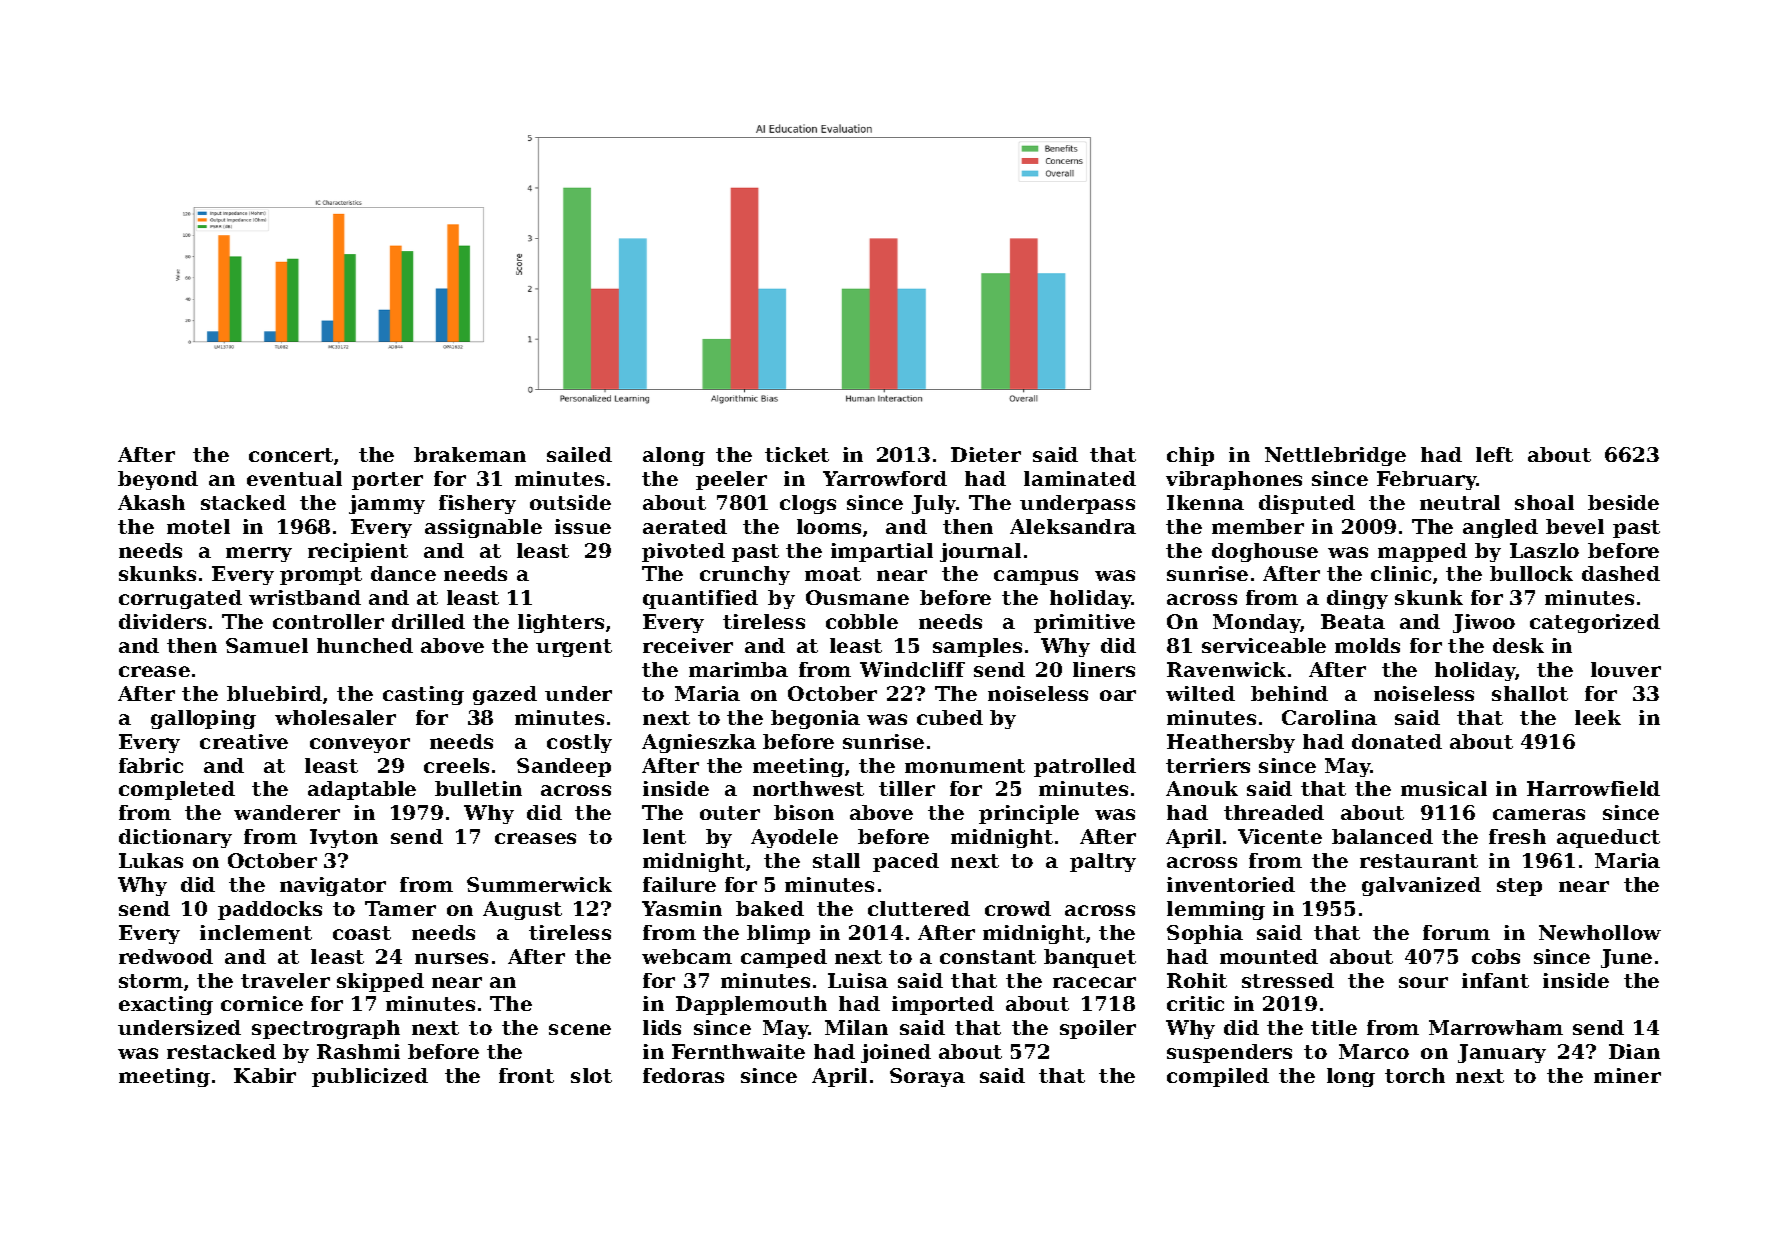 This screenshot has width=1779, height=1258. I want to click on chip, so click(1190, 456).
